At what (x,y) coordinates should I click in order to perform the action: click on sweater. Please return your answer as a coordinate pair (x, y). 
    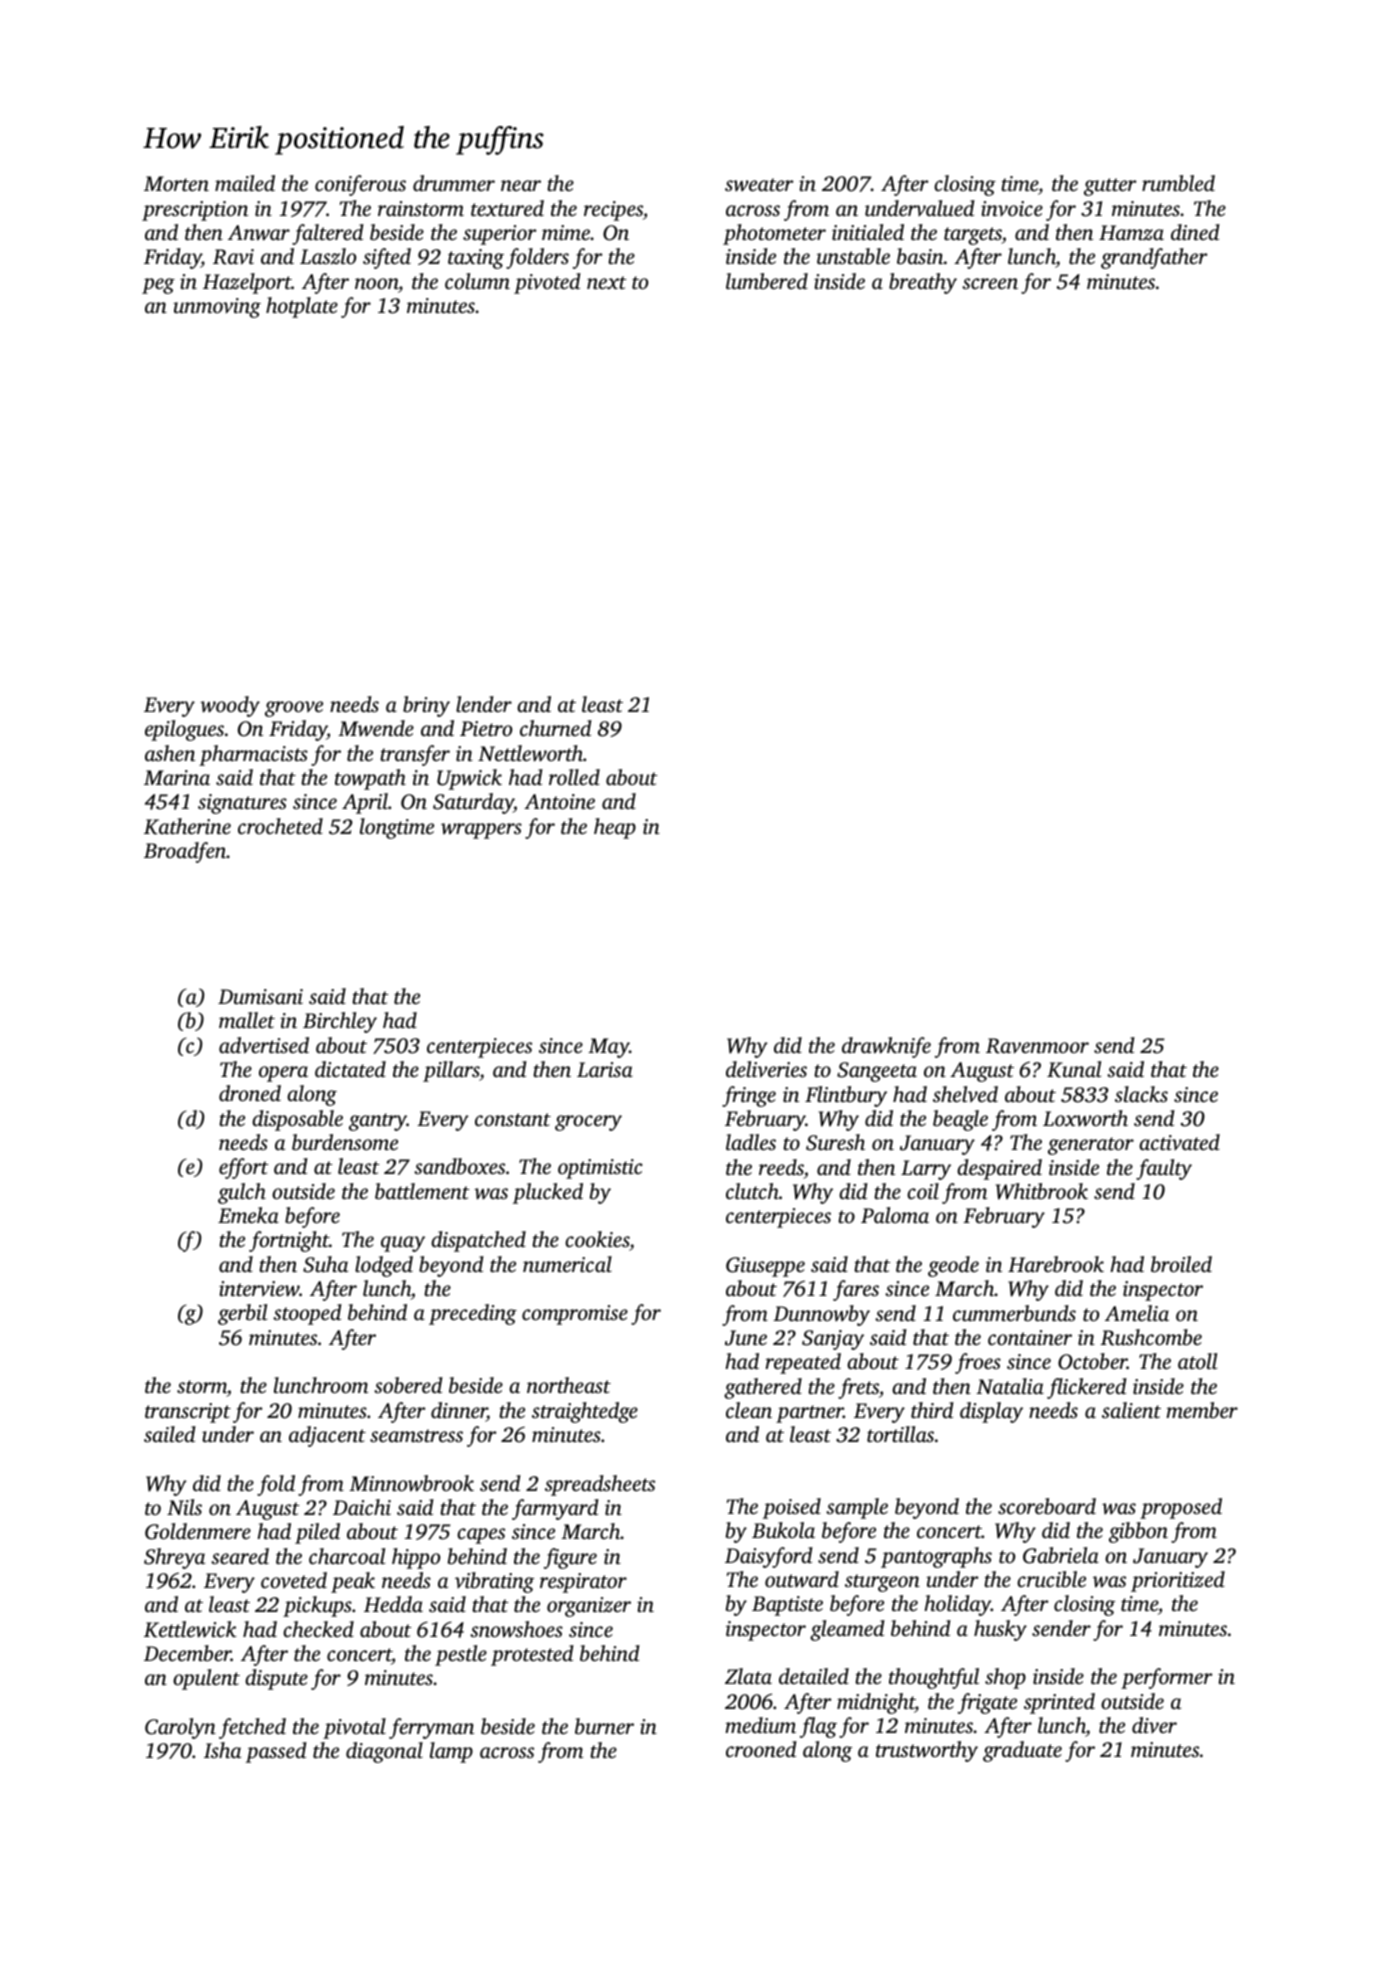
    Looking at the image, I should click on (759, 185).
